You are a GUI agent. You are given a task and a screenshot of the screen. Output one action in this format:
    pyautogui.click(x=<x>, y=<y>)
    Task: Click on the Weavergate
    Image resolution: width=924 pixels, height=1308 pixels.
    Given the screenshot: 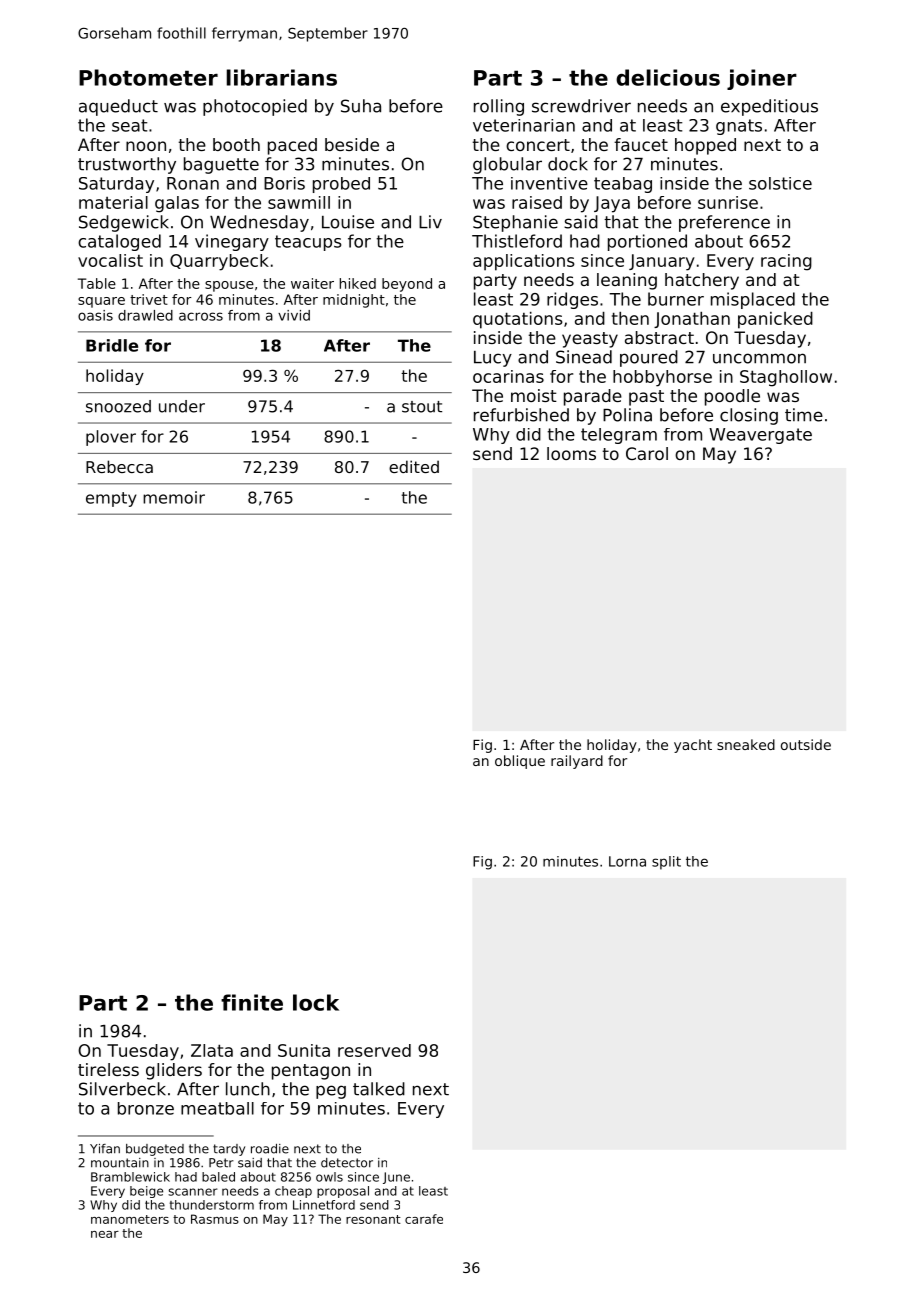 What is the action you would take?
    pyautogui.click(x=760, y=436)
